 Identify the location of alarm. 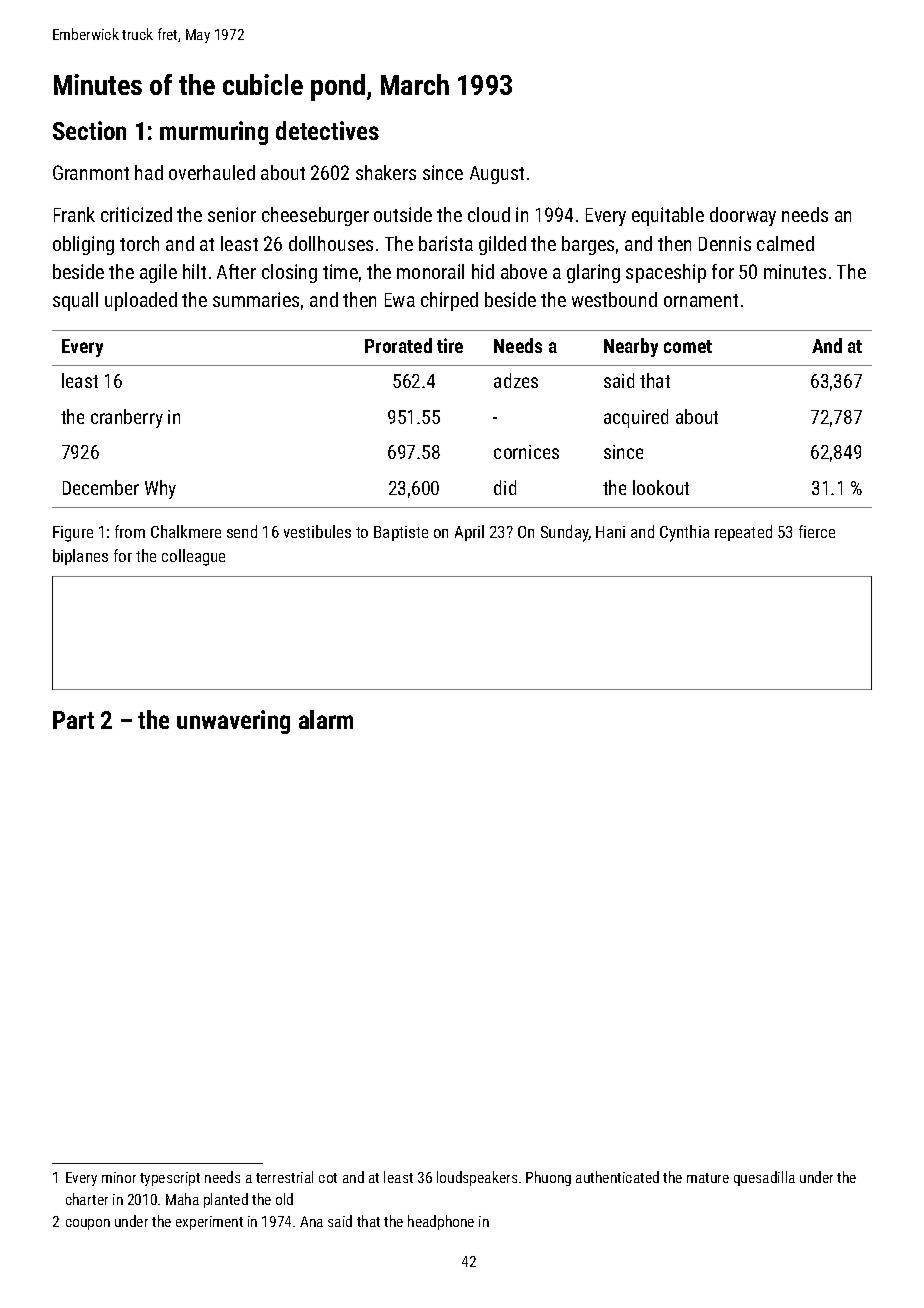
(326, 719).
